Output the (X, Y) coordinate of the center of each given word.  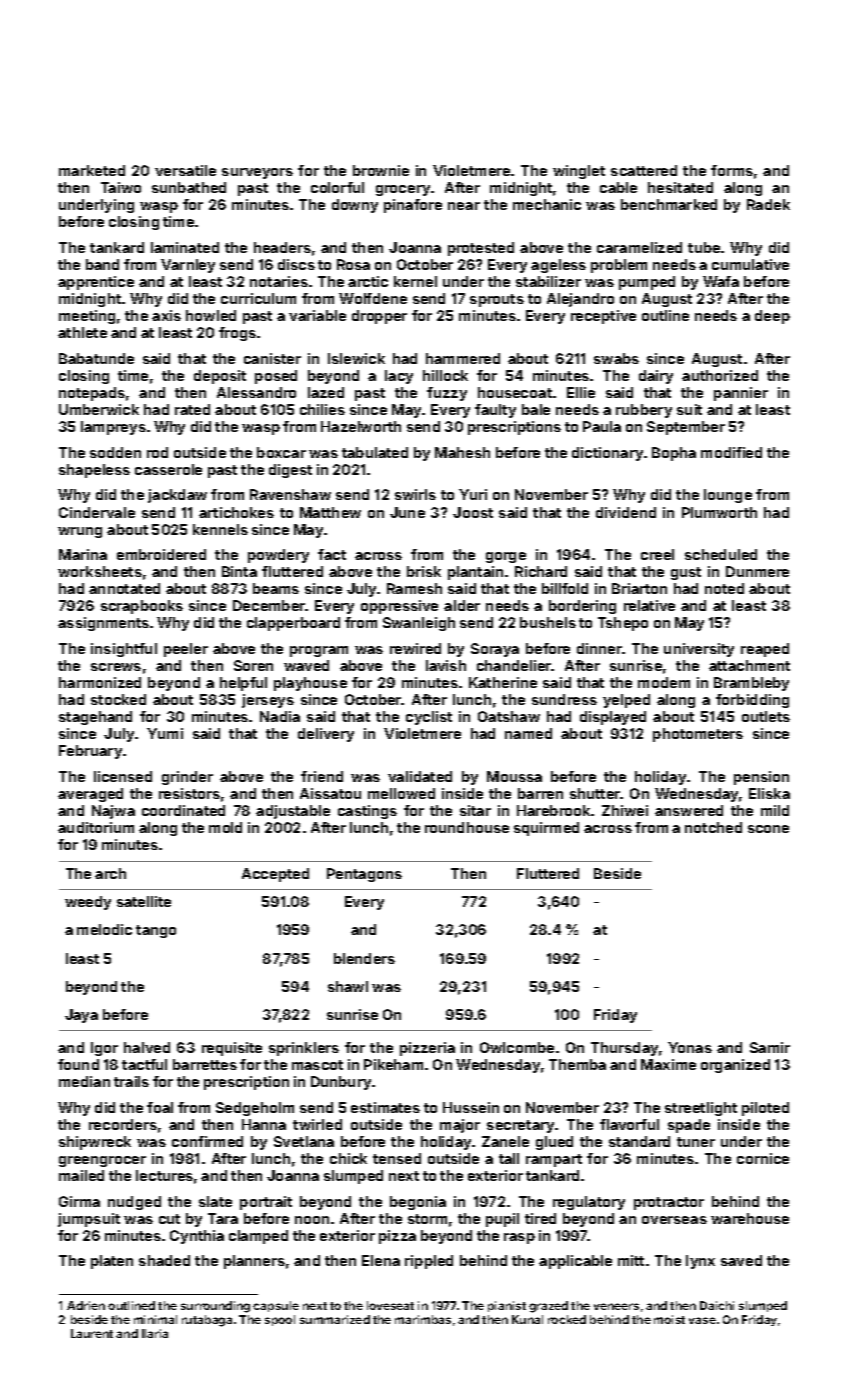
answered (689, 810)
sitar (475, 810)
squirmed (546, 829)
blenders (364, 958)
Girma (79, 1201)
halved (147, 1047)
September (686, 428)
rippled (429, 1262)
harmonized (100, 682)
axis (166, 315)
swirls (415, 494)
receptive (603, 317)
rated (192, 409)
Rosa (353, 264)
